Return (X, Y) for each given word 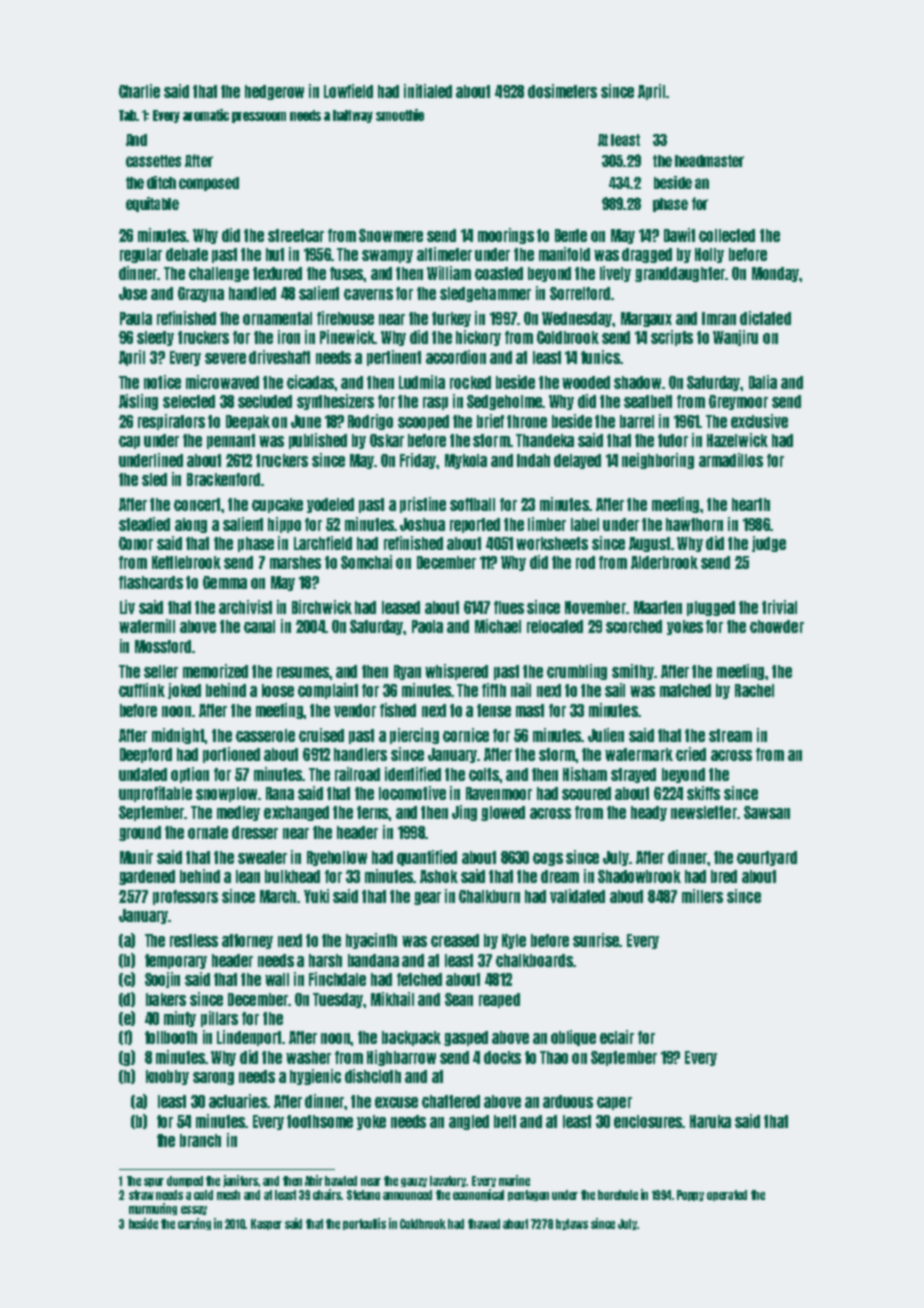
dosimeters (562, 91)
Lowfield (348, 91)
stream (730, 735)
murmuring (153, 1209)
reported (475, 525)
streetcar (296, 235)
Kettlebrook (186, 562)
